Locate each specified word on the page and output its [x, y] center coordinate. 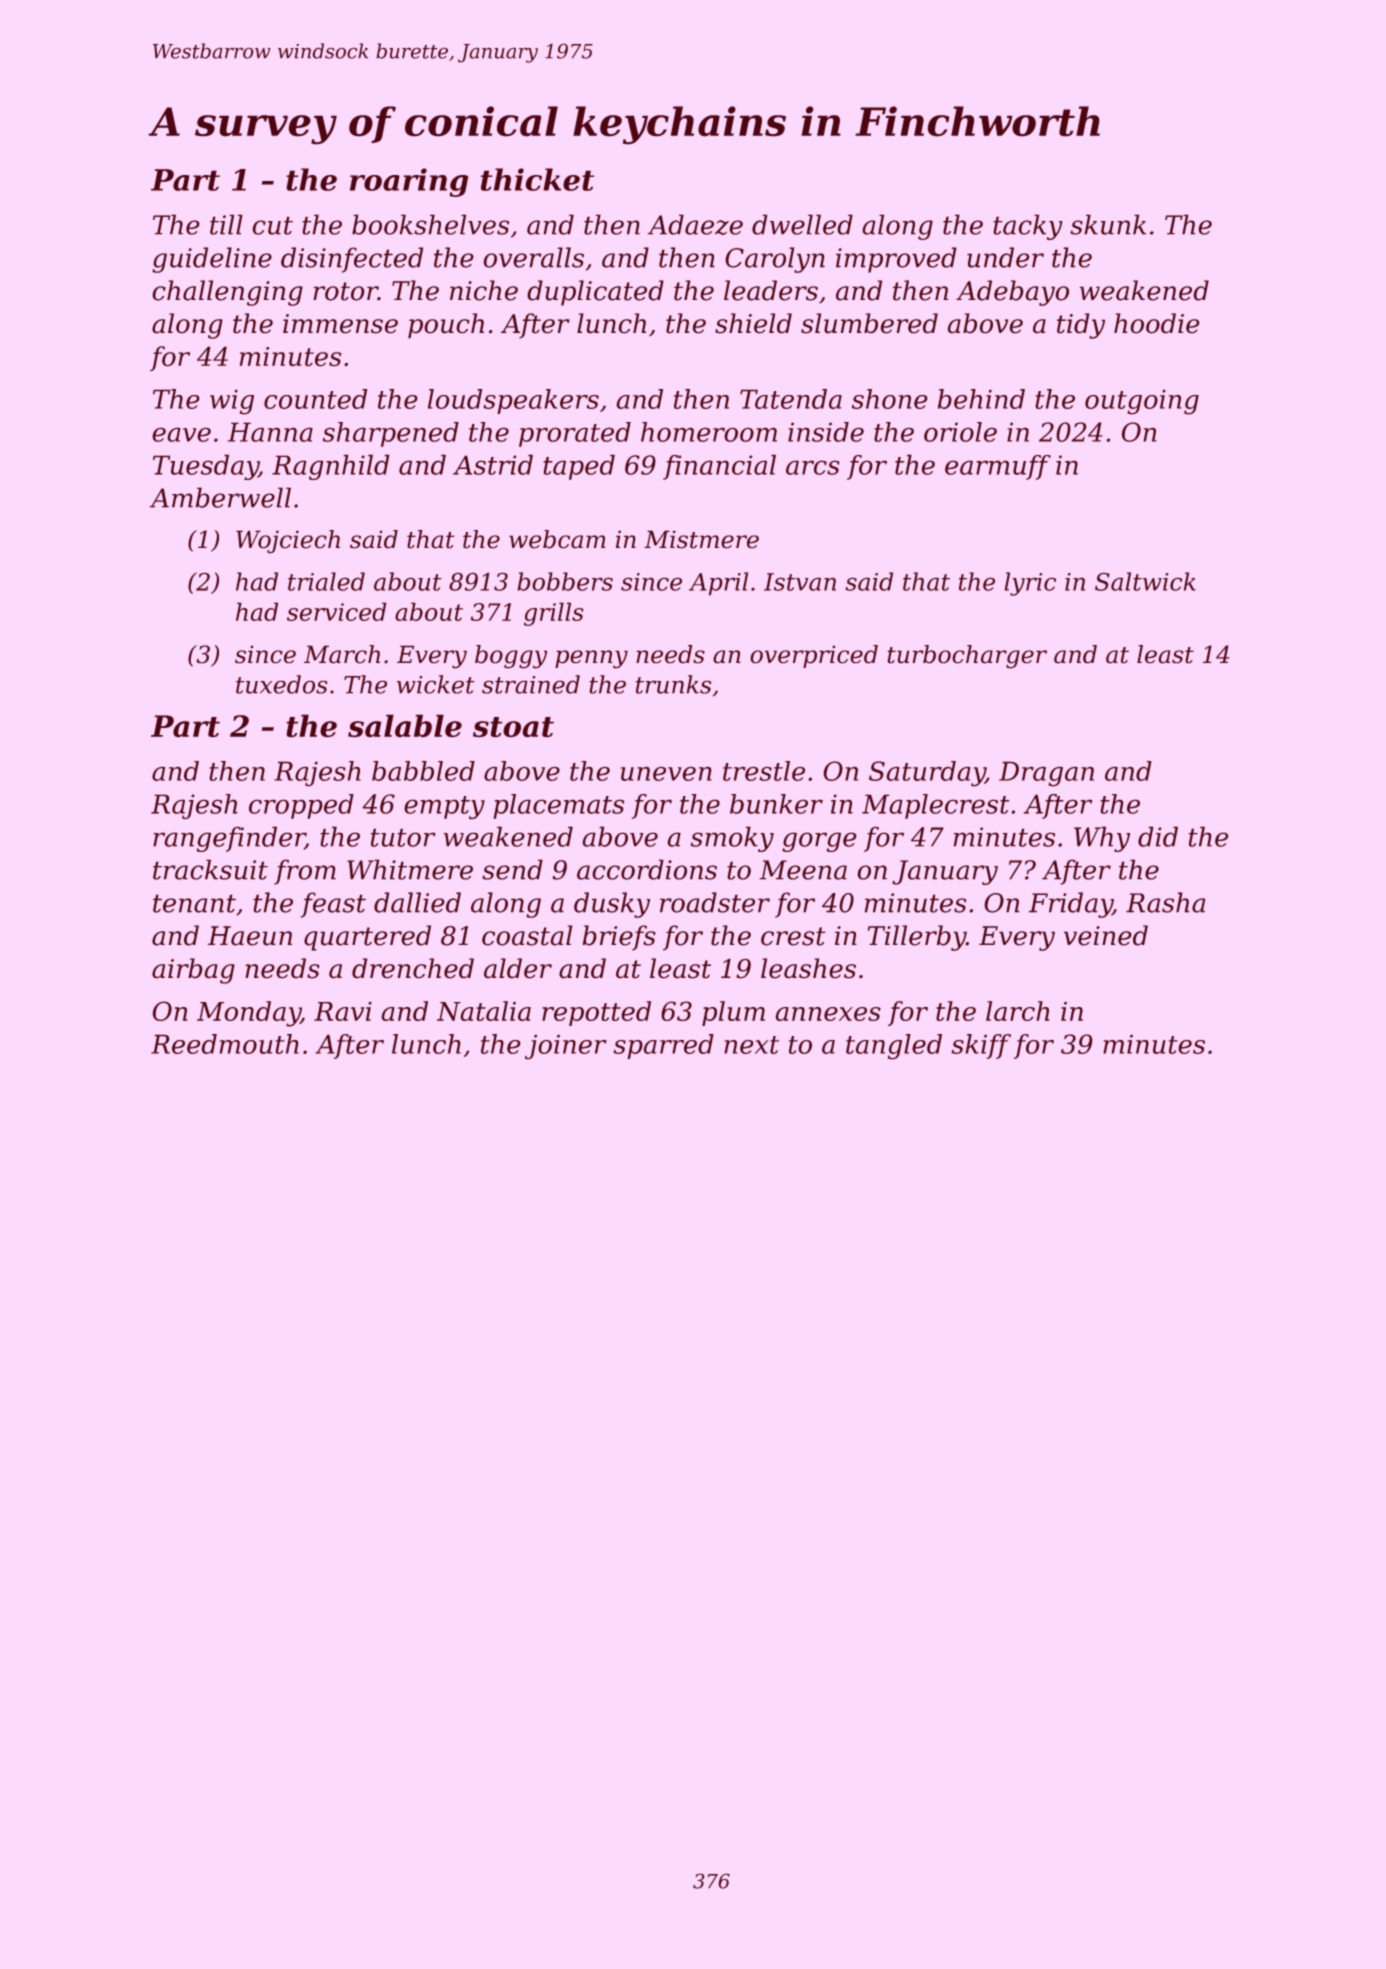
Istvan [800, 582]
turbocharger [967, 657]
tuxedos [282, 684]
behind [981, 399]
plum [733, 1013]
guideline [212, 260]
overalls [533, 257]
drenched [413, 968]
